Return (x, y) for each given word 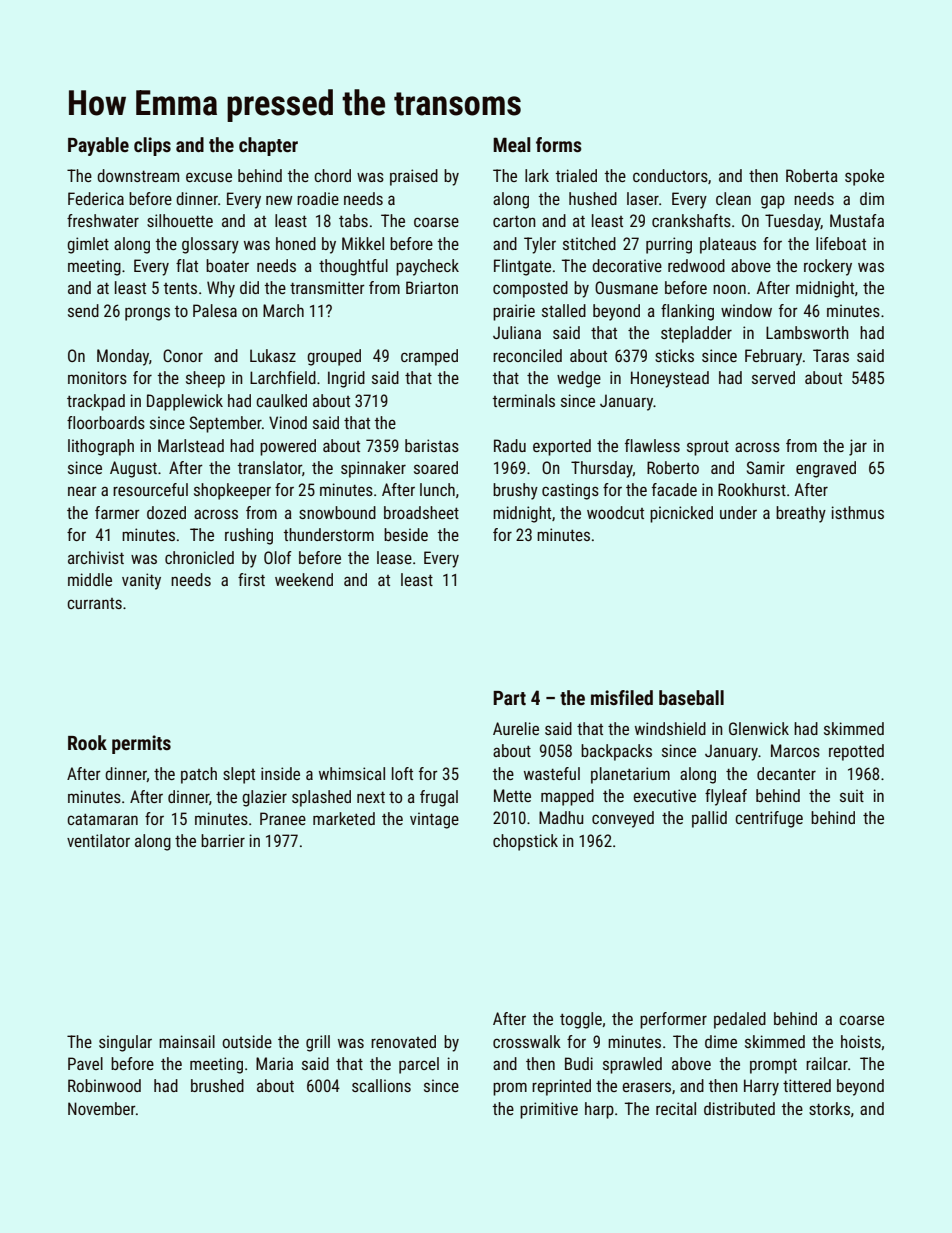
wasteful (552, 773)
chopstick (525, 842)
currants (94, 603)
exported (562, 447)
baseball (691, 697)
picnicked (681, 514)
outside (247, 1041)
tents (180, 288)
